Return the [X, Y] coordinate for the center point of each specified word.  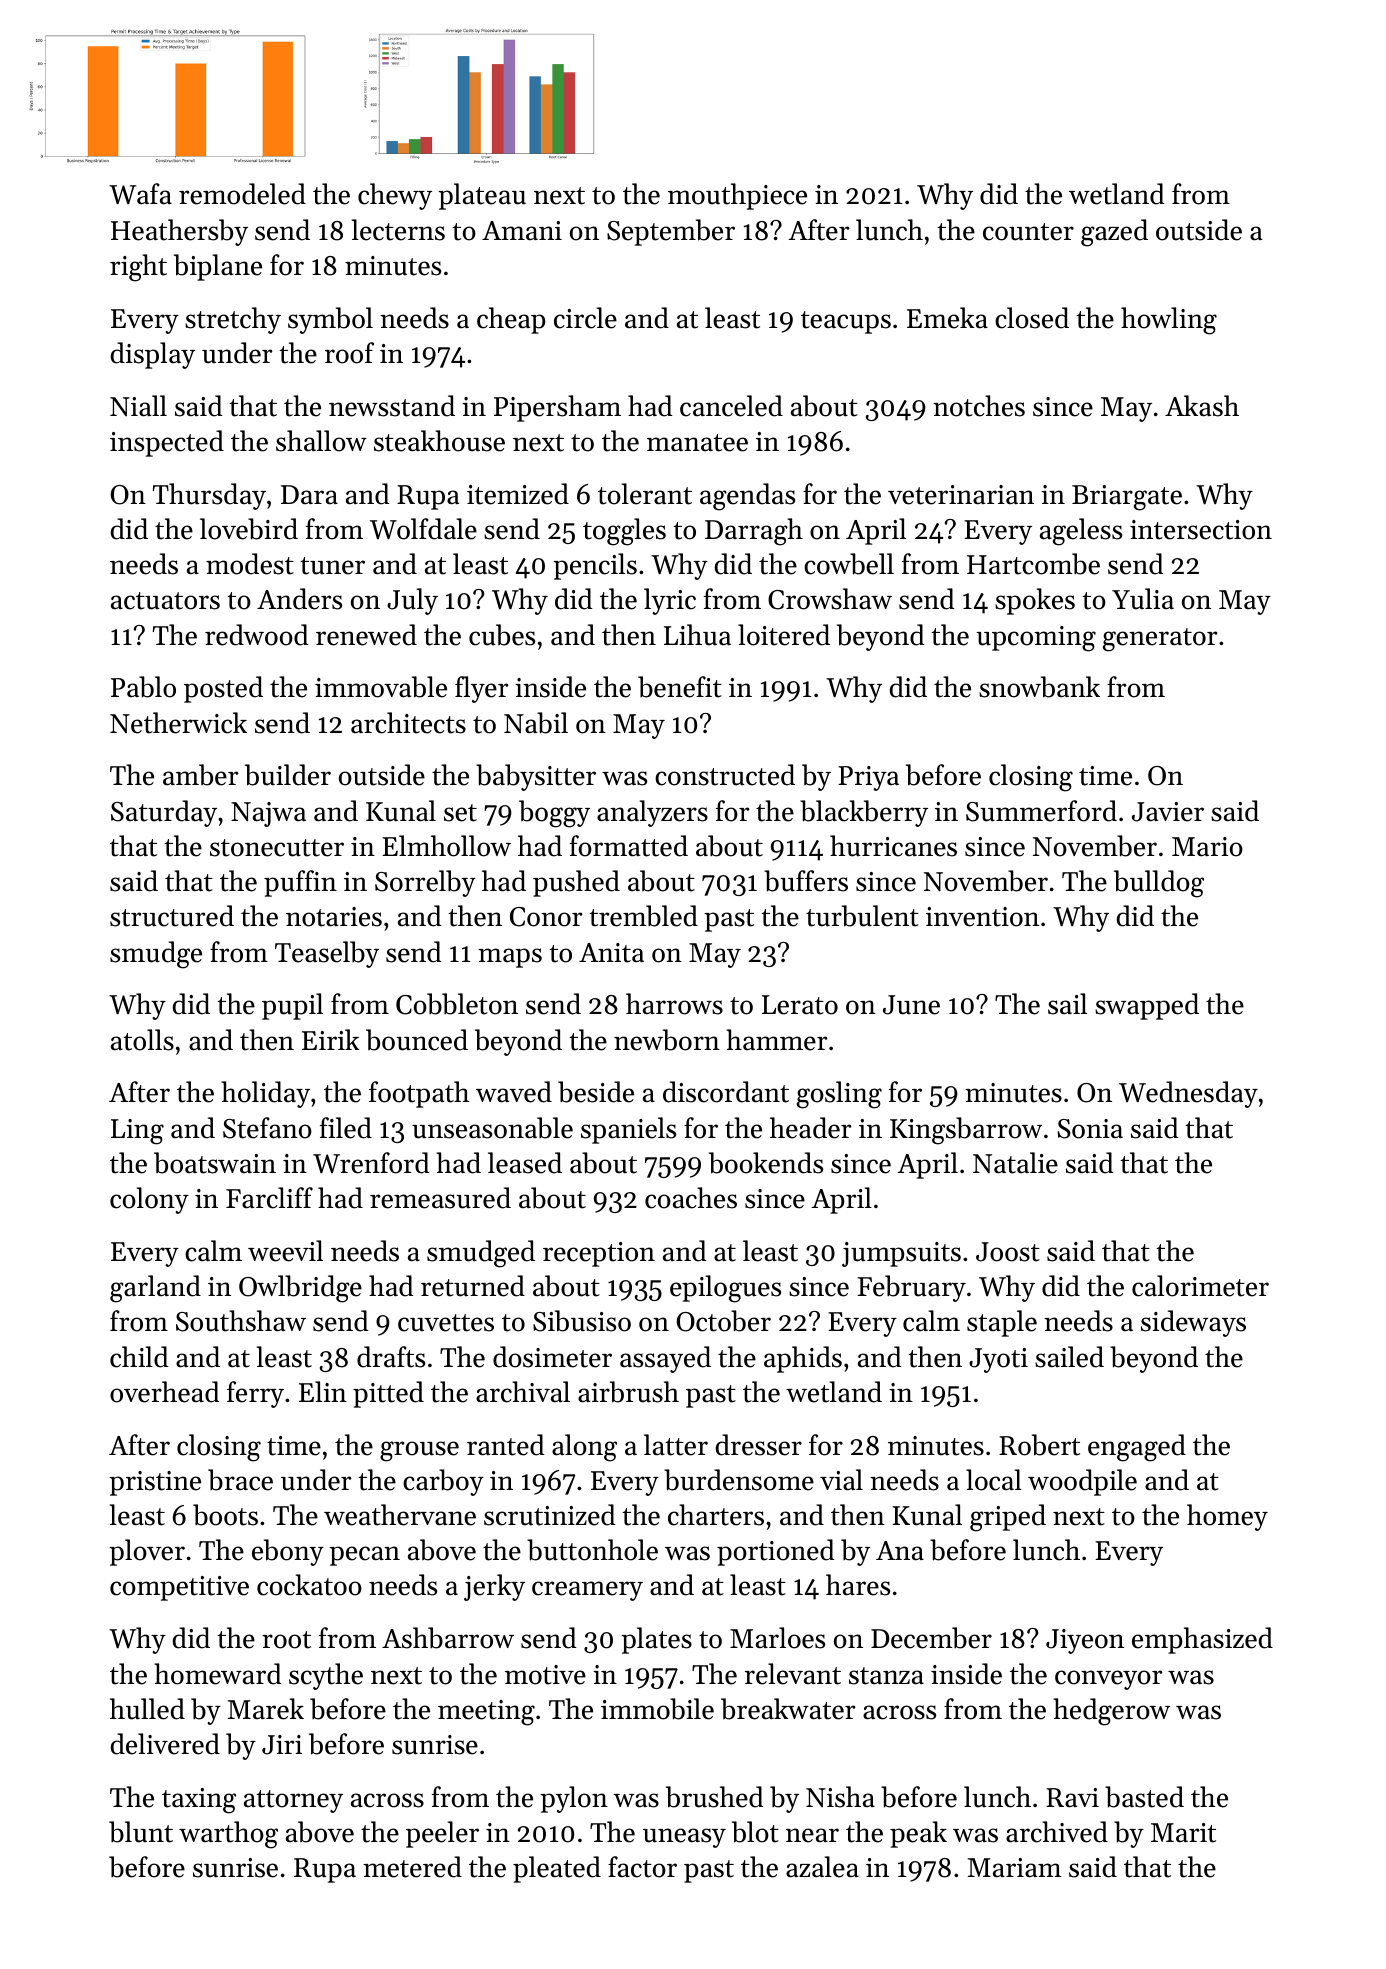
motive [545, 1675]
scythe [326, 1676]
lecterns [398, 230]
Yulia [1143, 599]
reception [599, 1254]
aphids [803, 1359]
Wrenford [371, 1163]
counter [1028, 232]
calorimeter [1200, 1286]
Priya [868, 778]
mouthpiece [737, 196]
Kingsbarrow [966, 1131]
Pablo [143, 687]
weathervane [400, 1515]
